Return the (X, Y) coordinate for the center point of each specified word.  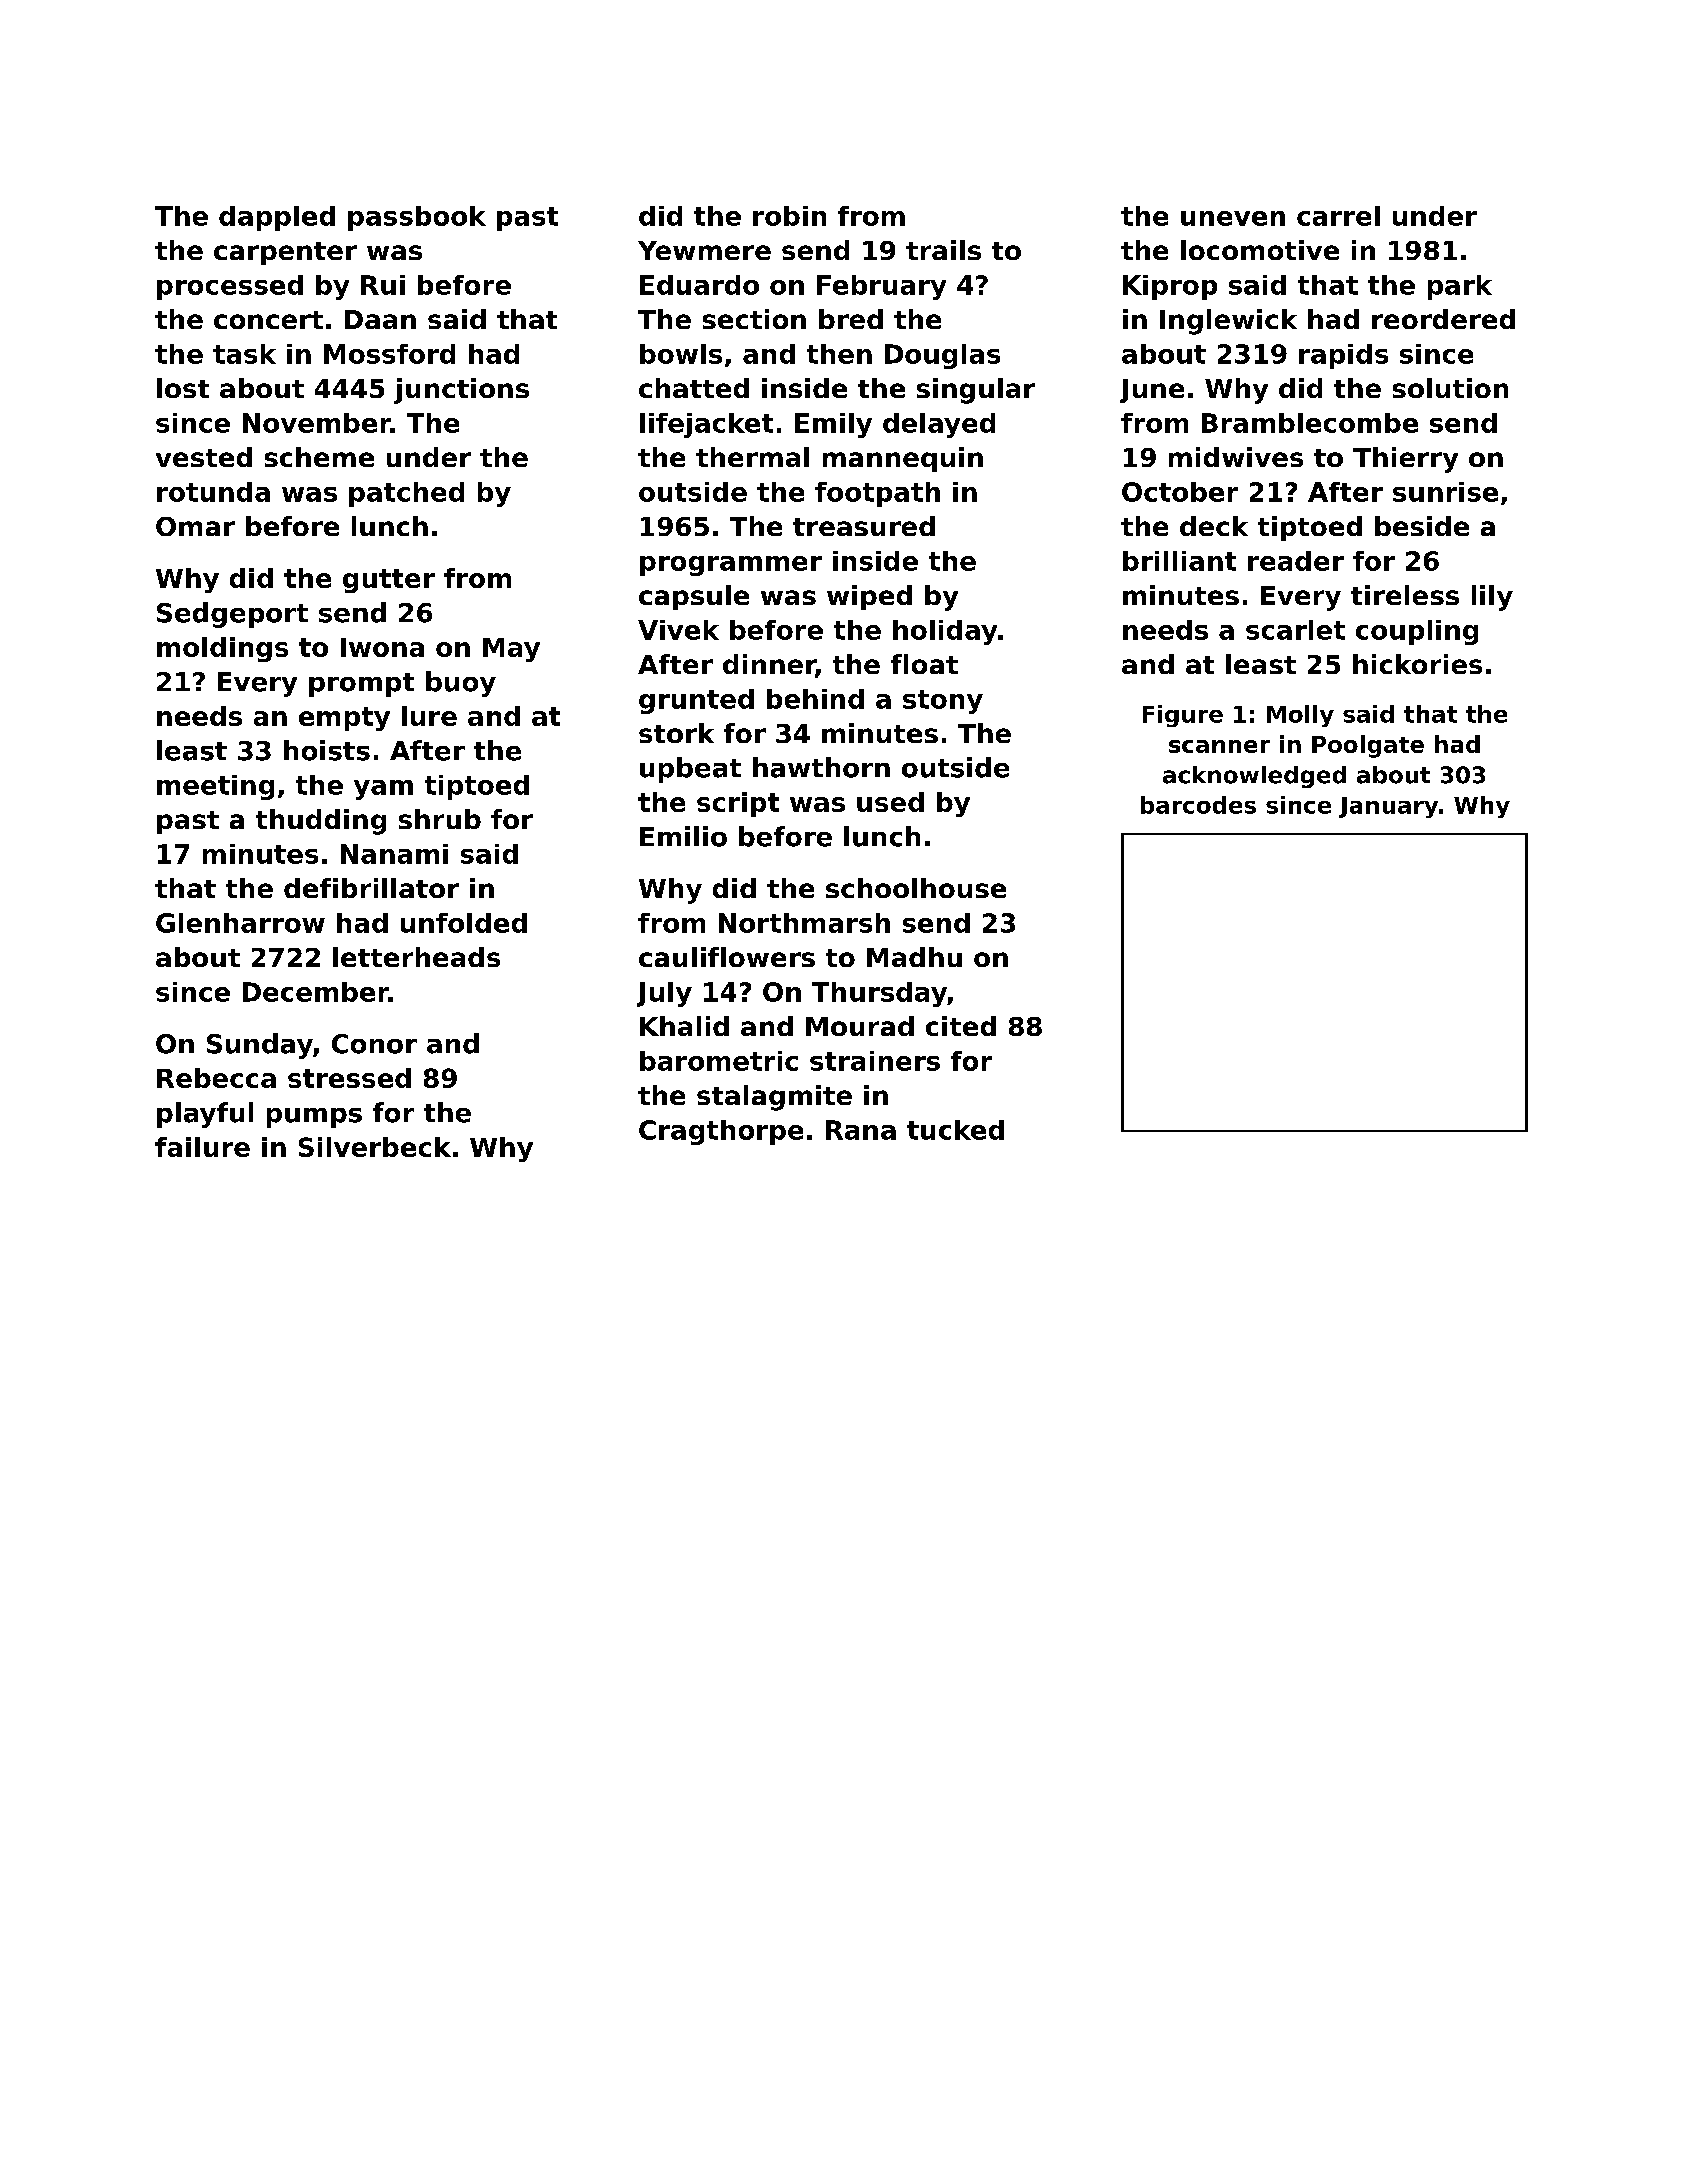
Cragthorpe (721, 1132)
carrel (1338, 216)
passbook (417, 218)
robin (789, 216)
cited (961, 1026)
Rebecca (216, 1078)
